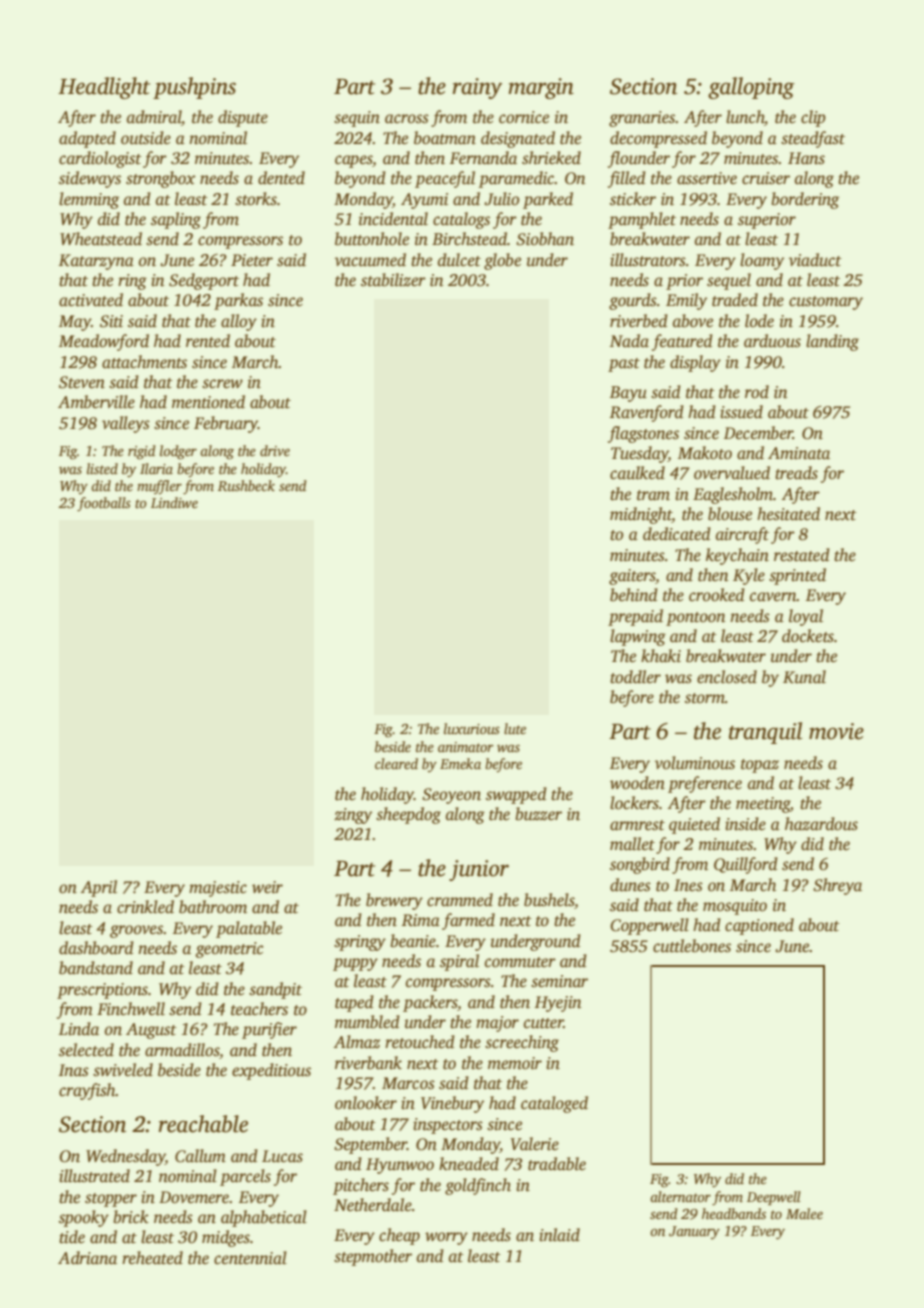 The image size is (924, 1308). Describe the element at coordinates (559, 1235) in the image. I see `inlaid` at that location.
